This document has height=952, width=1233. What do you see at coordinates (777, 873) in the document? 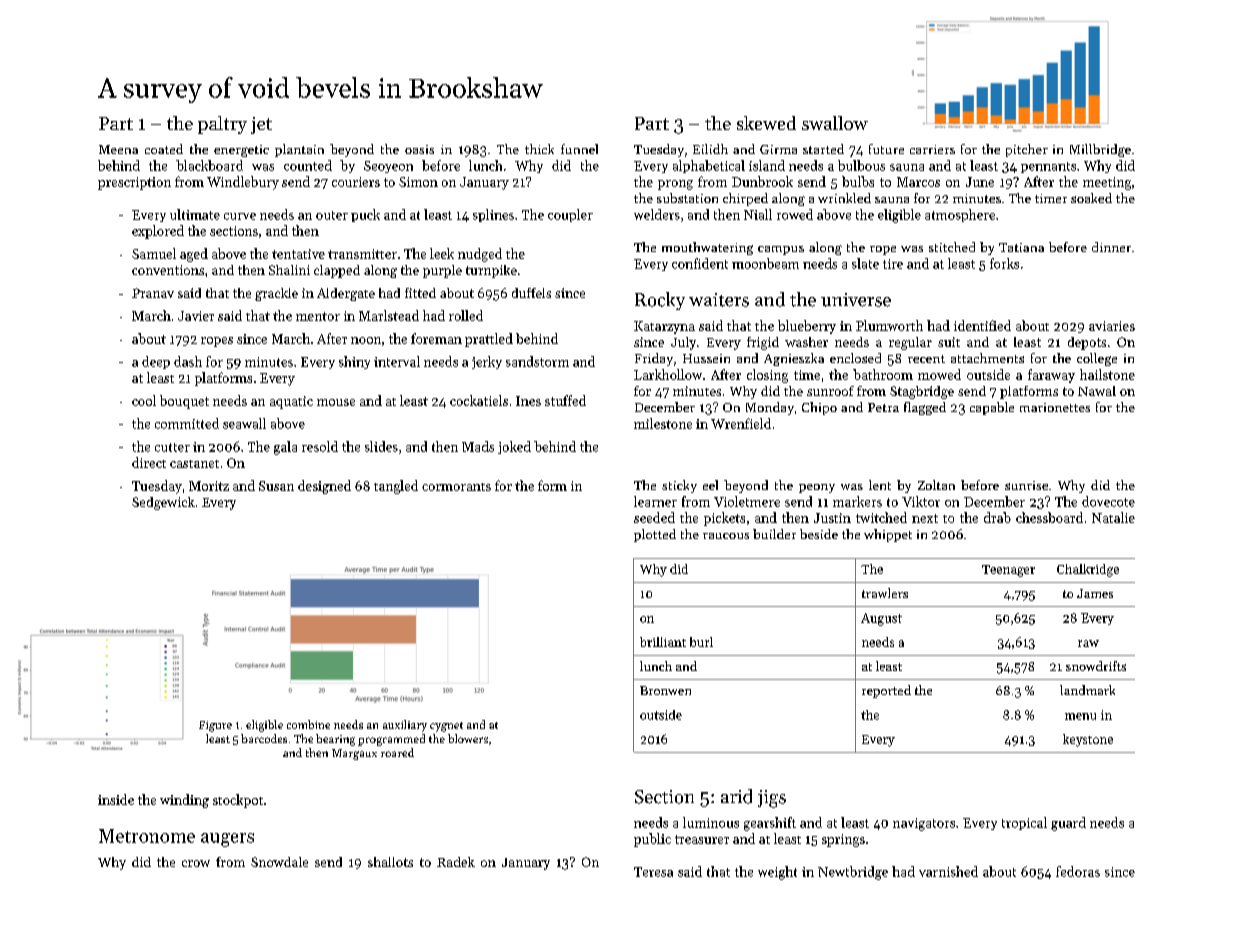
I see `weight` at bounding box center [777, 873].
